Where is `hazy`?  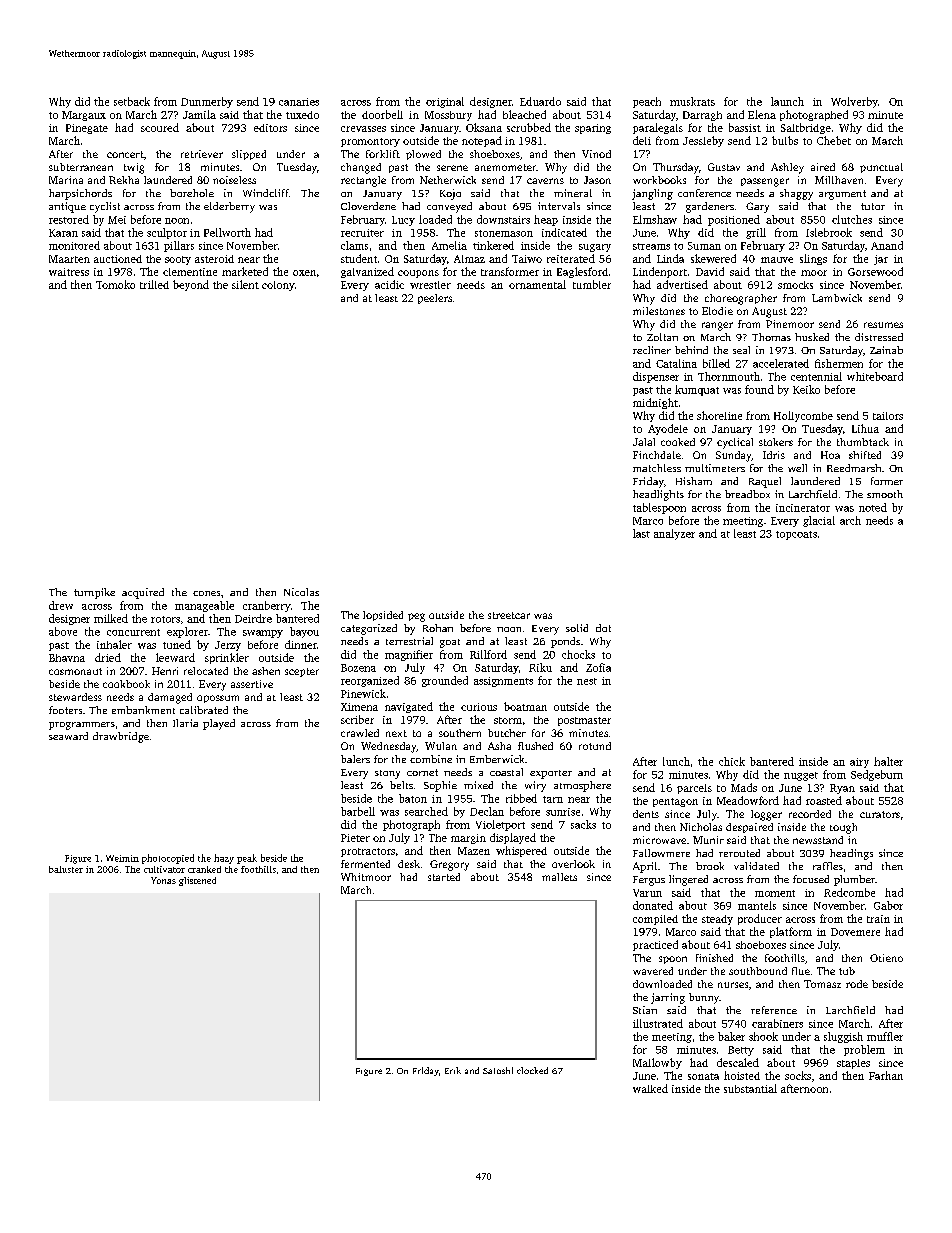 hazy is located at coordinates (224, 859).
